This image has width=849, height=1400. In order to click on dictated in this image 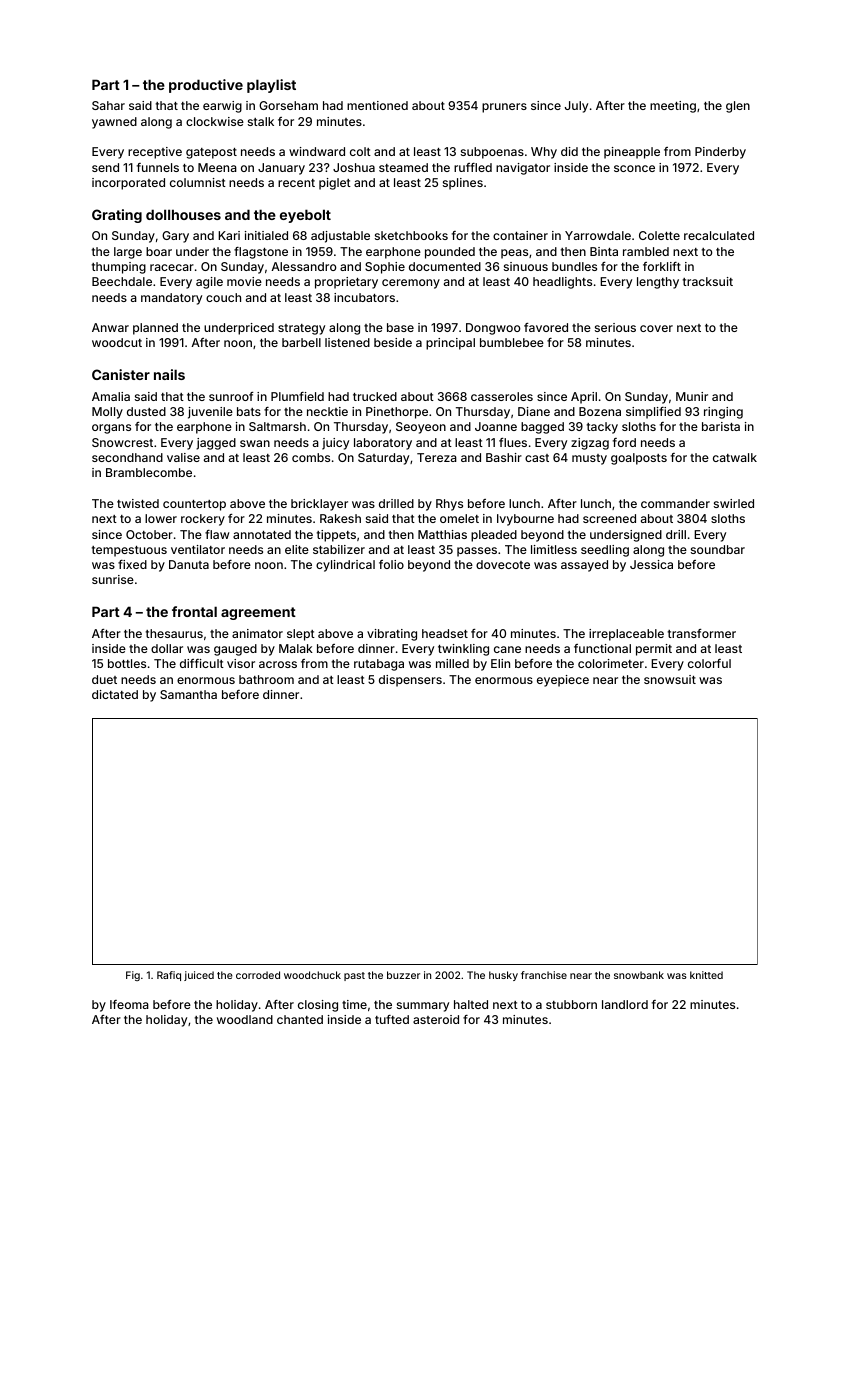, I will do `click(115, 694)`.
